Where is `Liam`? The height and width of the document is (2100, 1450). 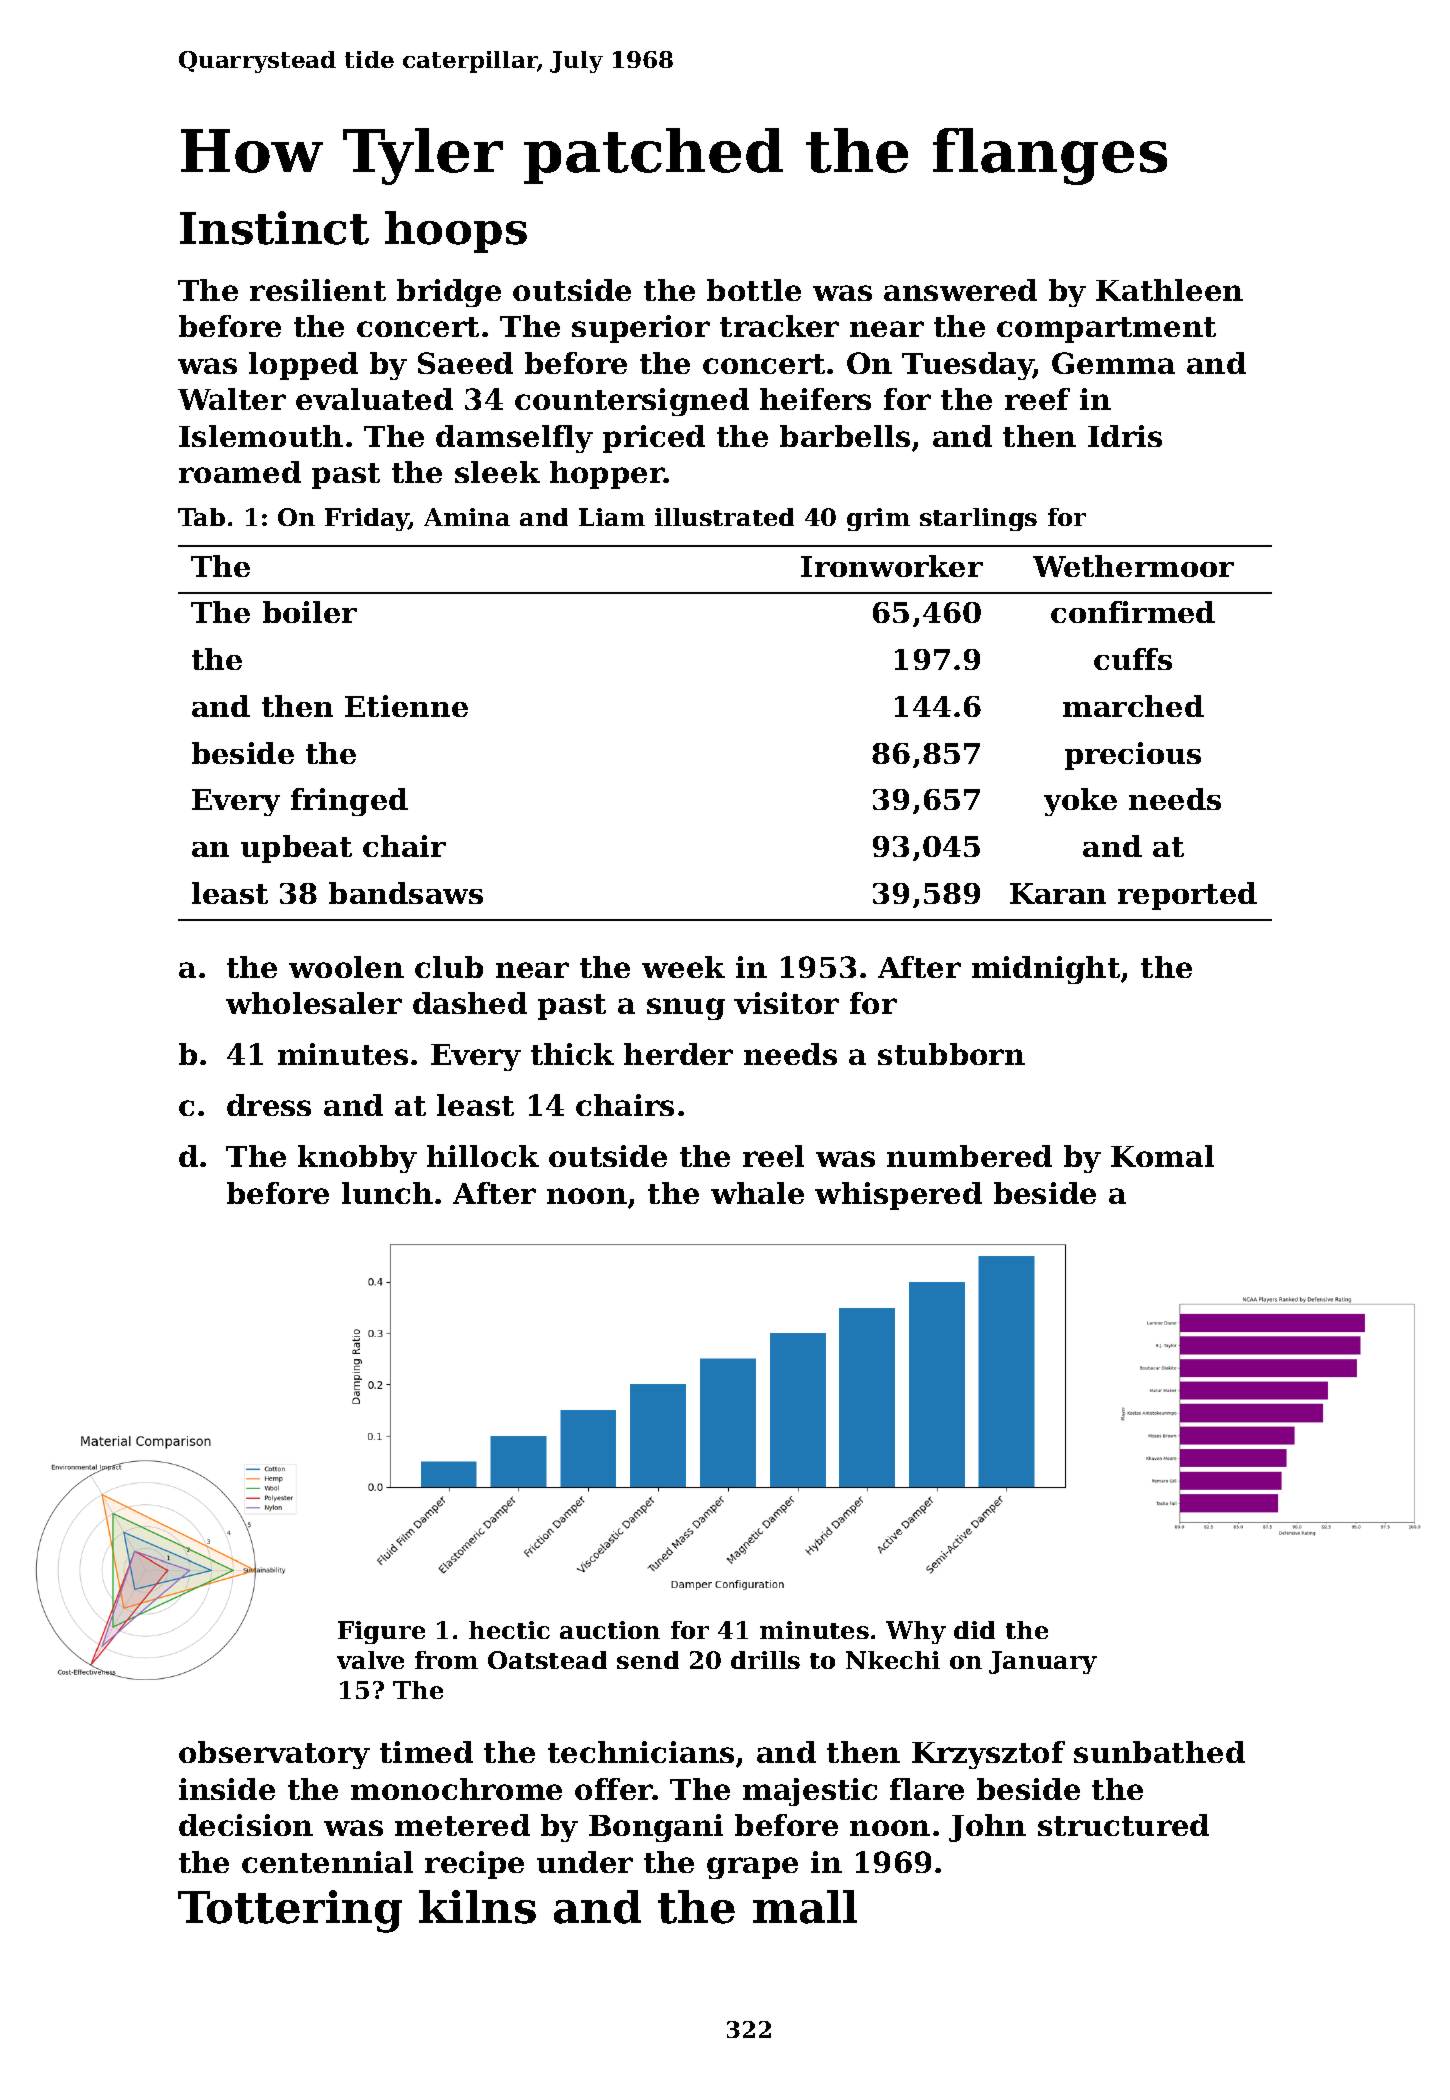
Liam is located at coordinates (612, 517).
